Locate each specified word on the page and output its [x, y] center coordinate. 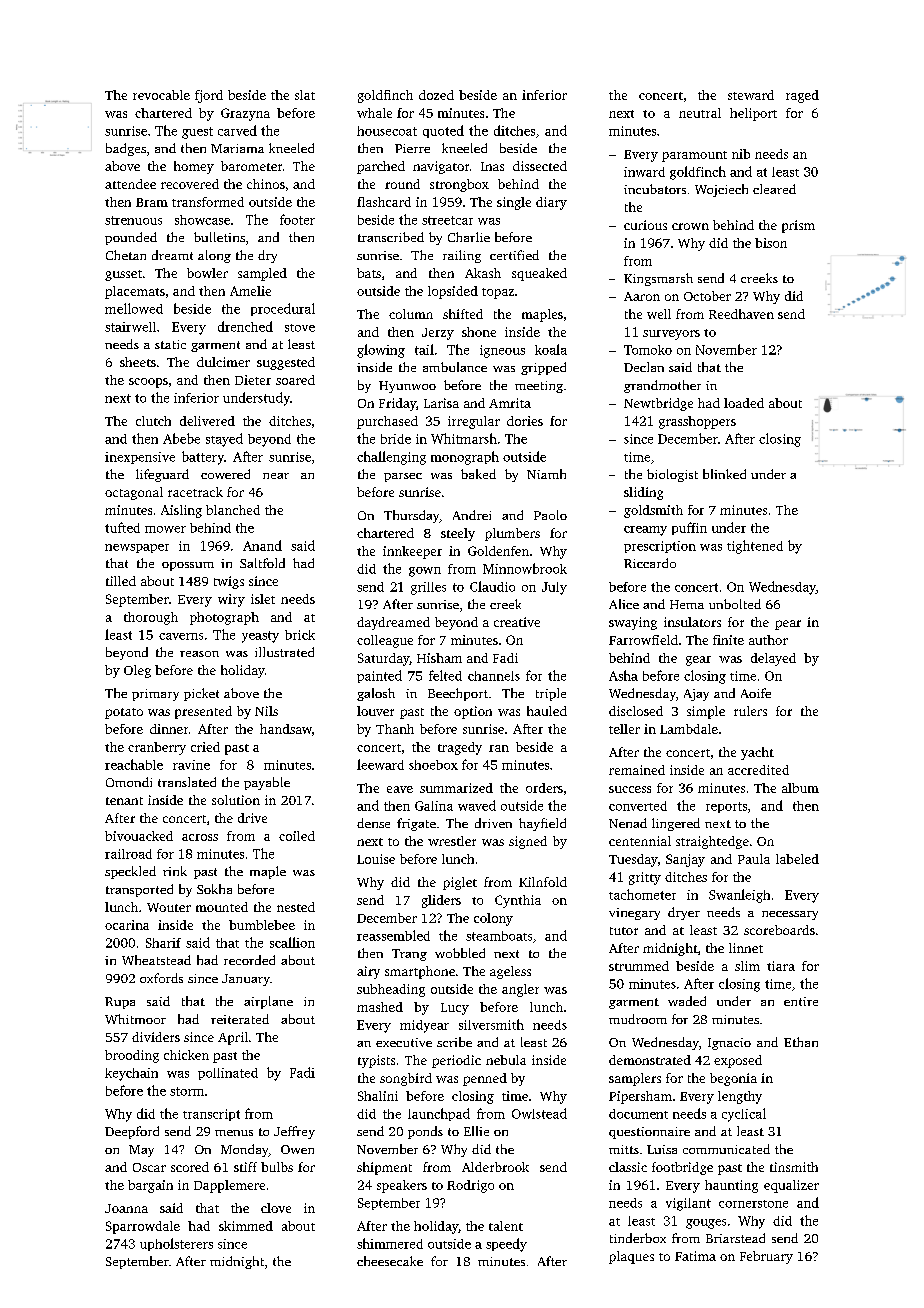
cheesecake [390, 1261]
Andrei [472, 515]
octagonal [134, 493]
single [514, 203]
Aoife [756, 693]
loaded [744, 403]
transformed [208, 202]
